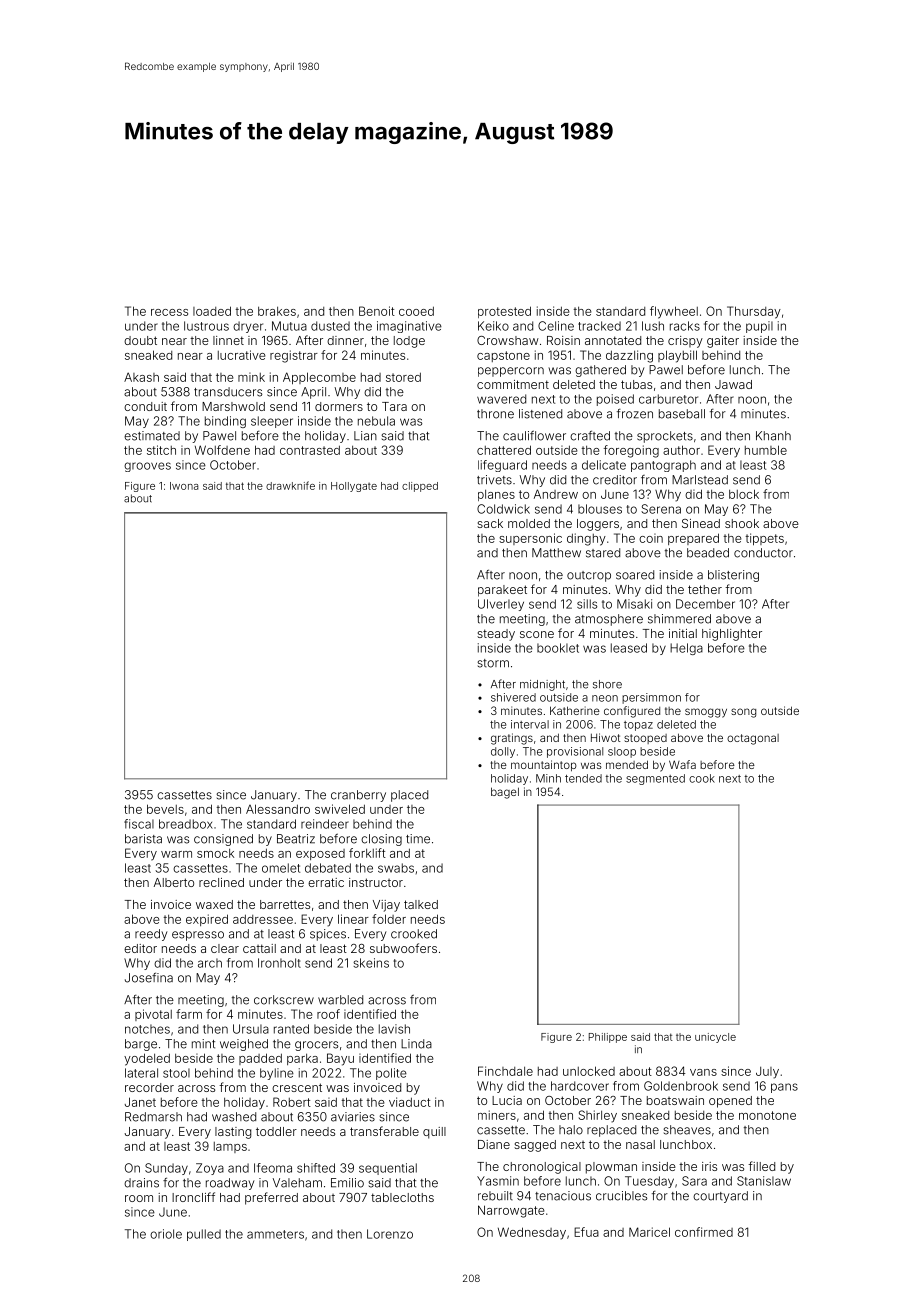 This document has height=1314, width=924. I want to click on Marlstead, so click(700, 480).
